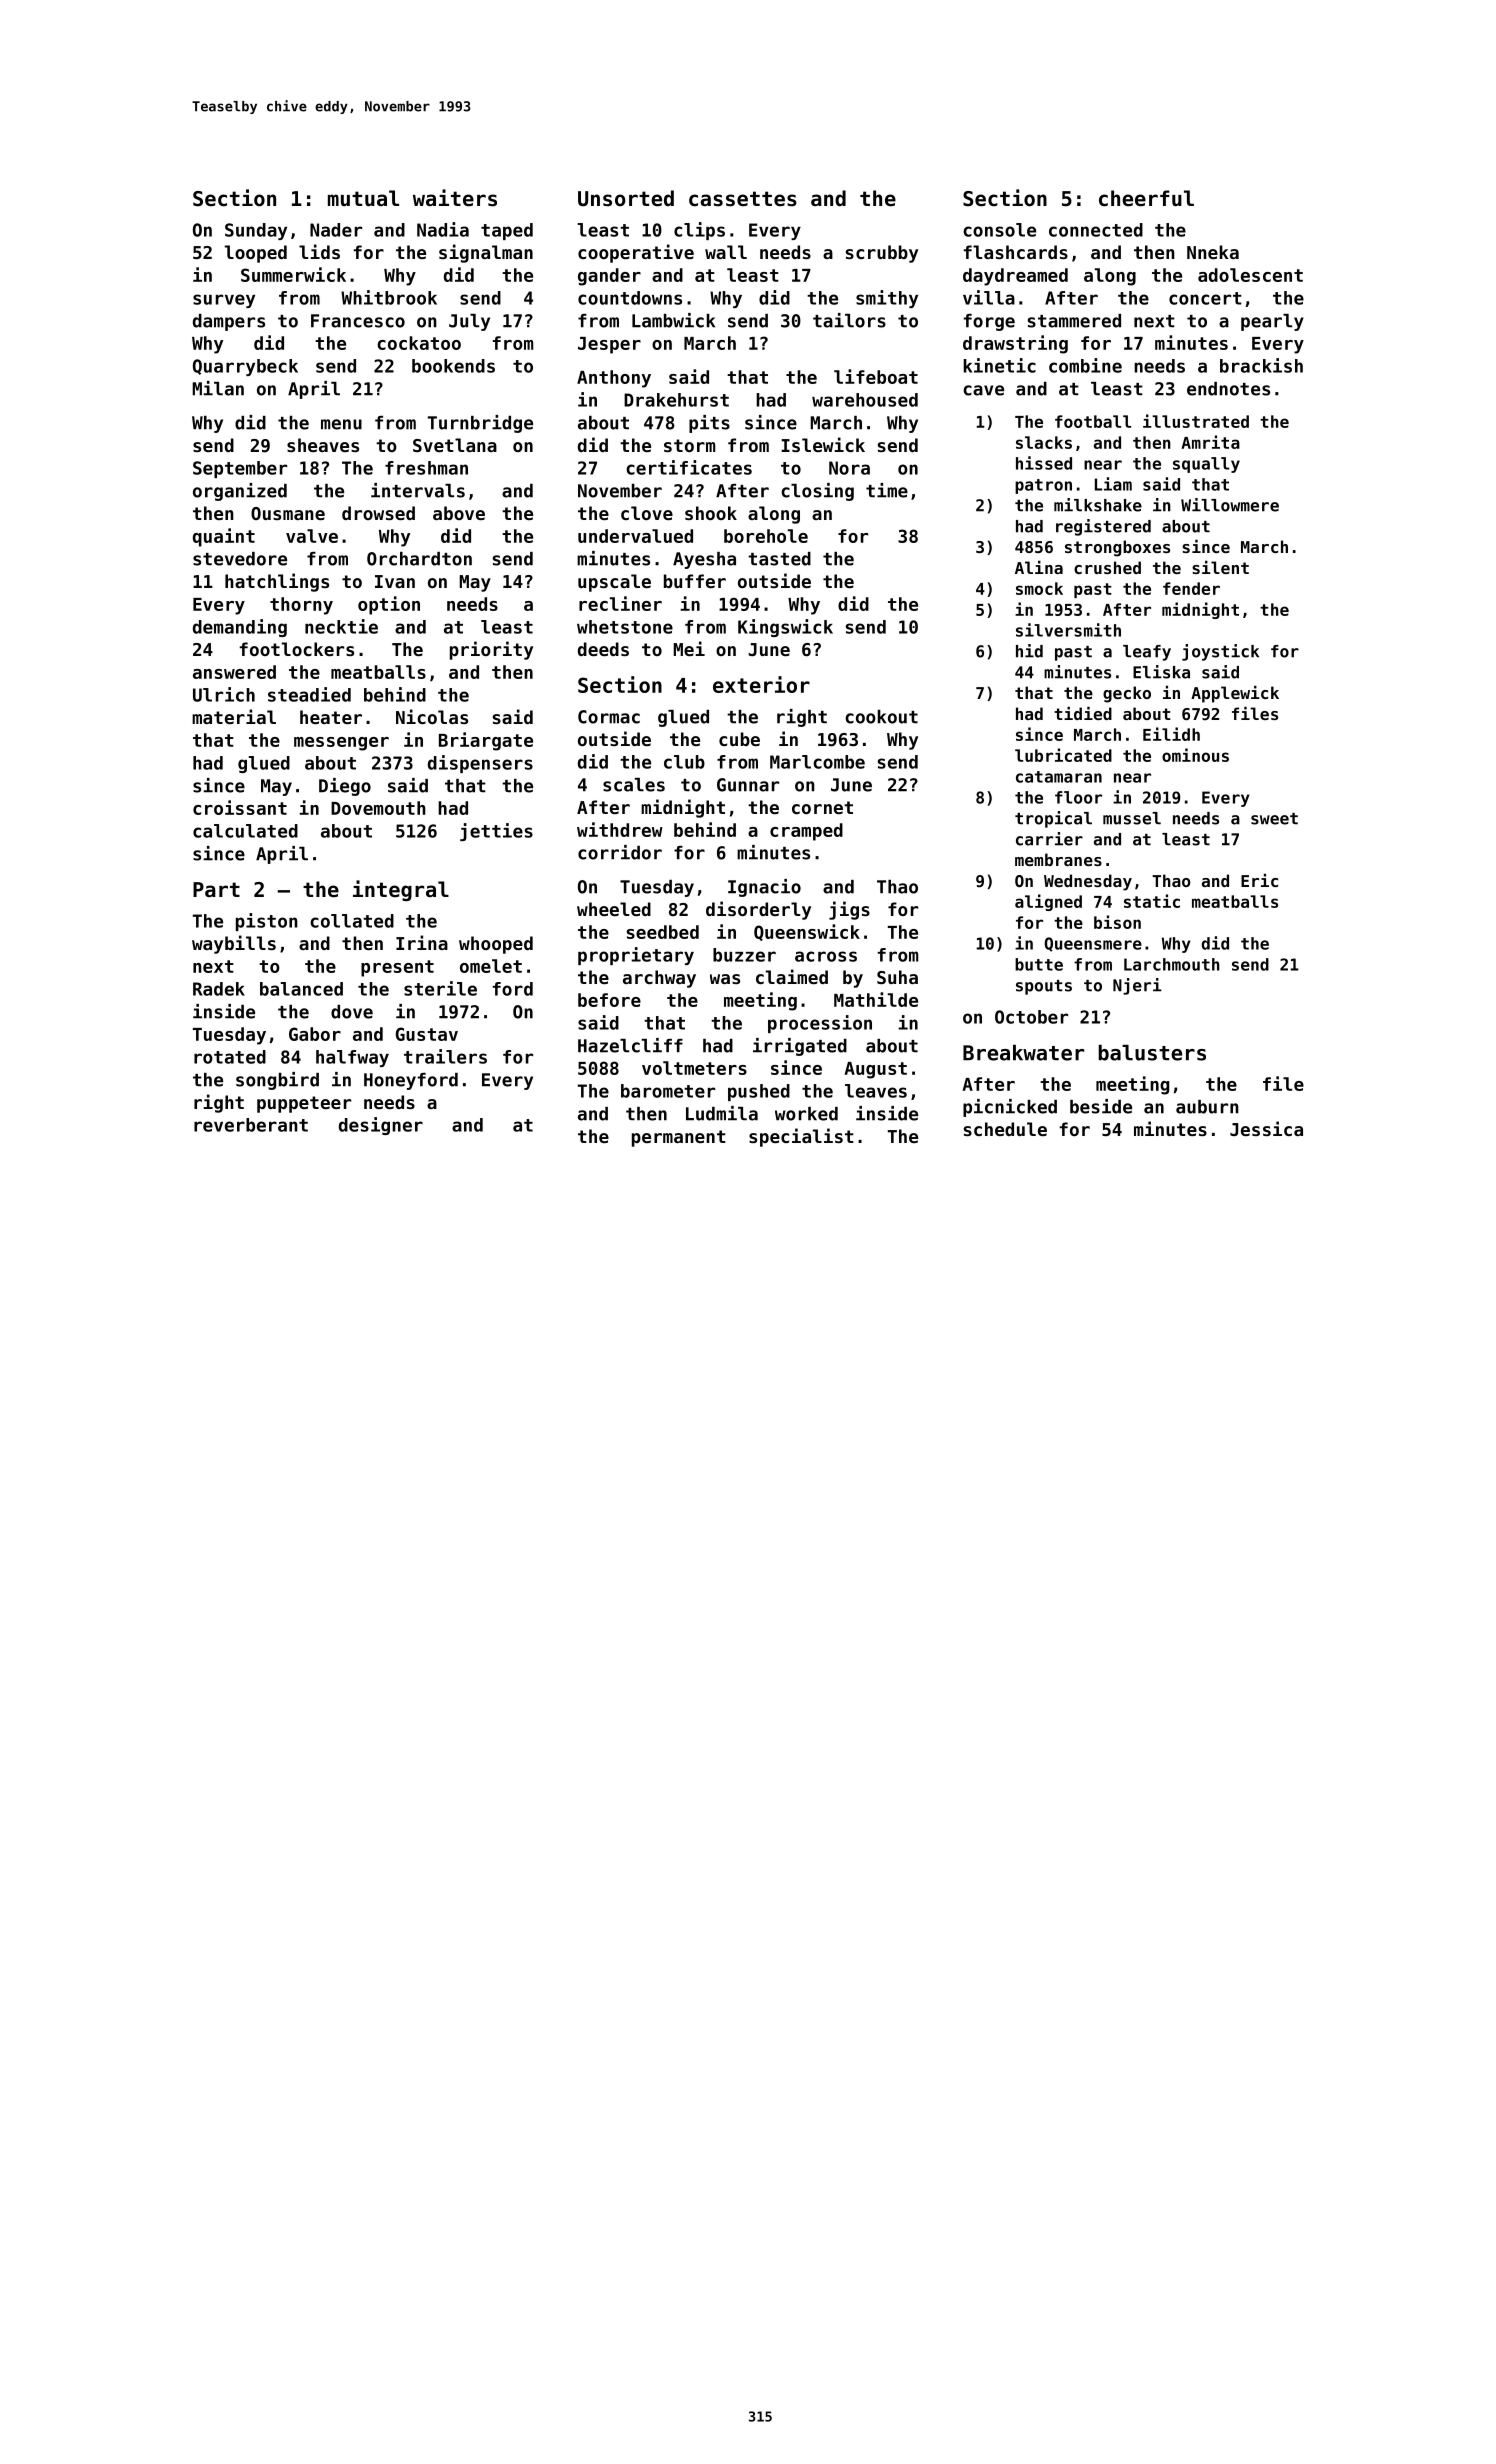 This page has width=1496, height=2464. Describe the element at coordinates (881, 717) in the page. I see `cookout` at that location.
